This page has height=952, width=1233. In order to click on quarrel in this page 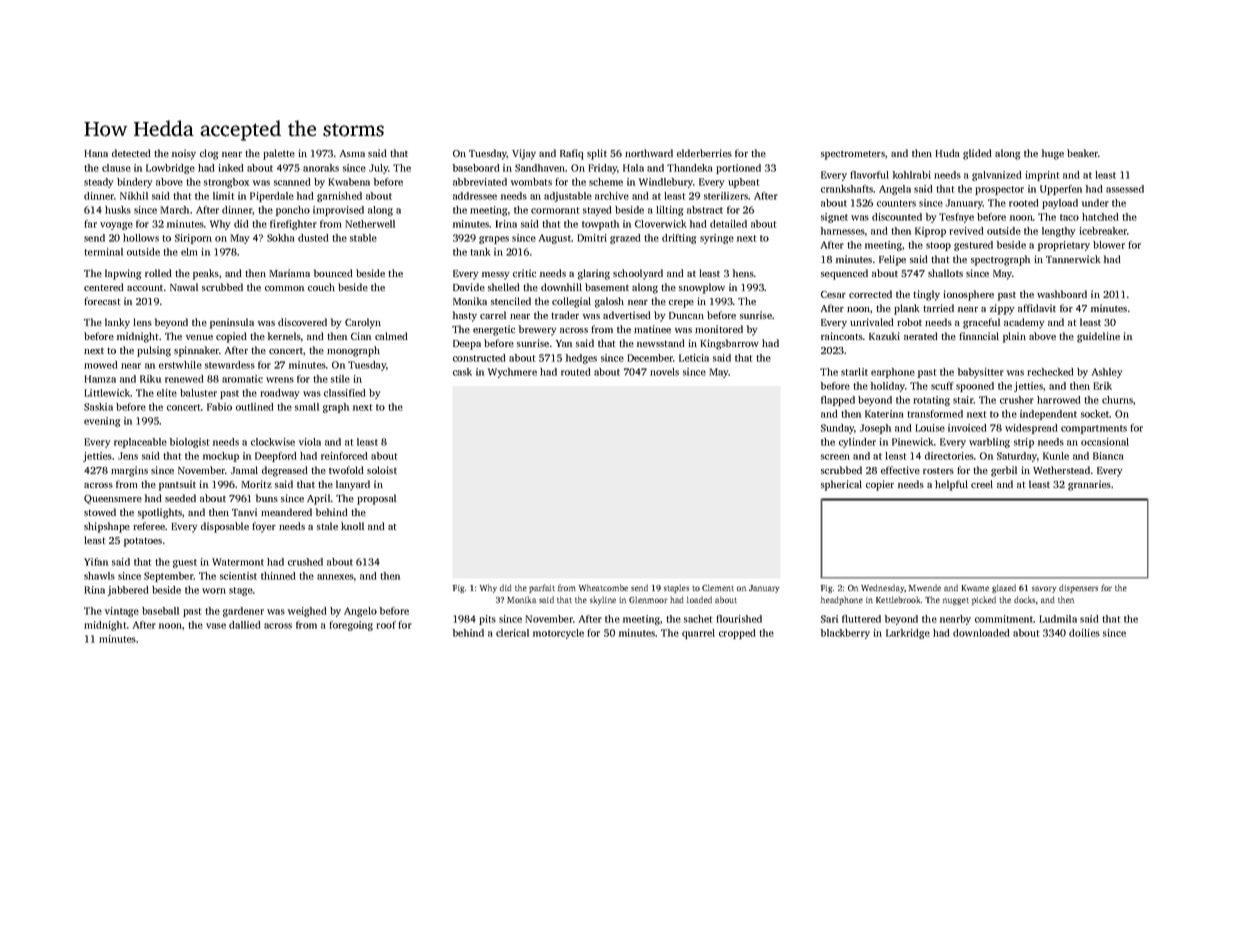, I will do `click(698, 634)`.
